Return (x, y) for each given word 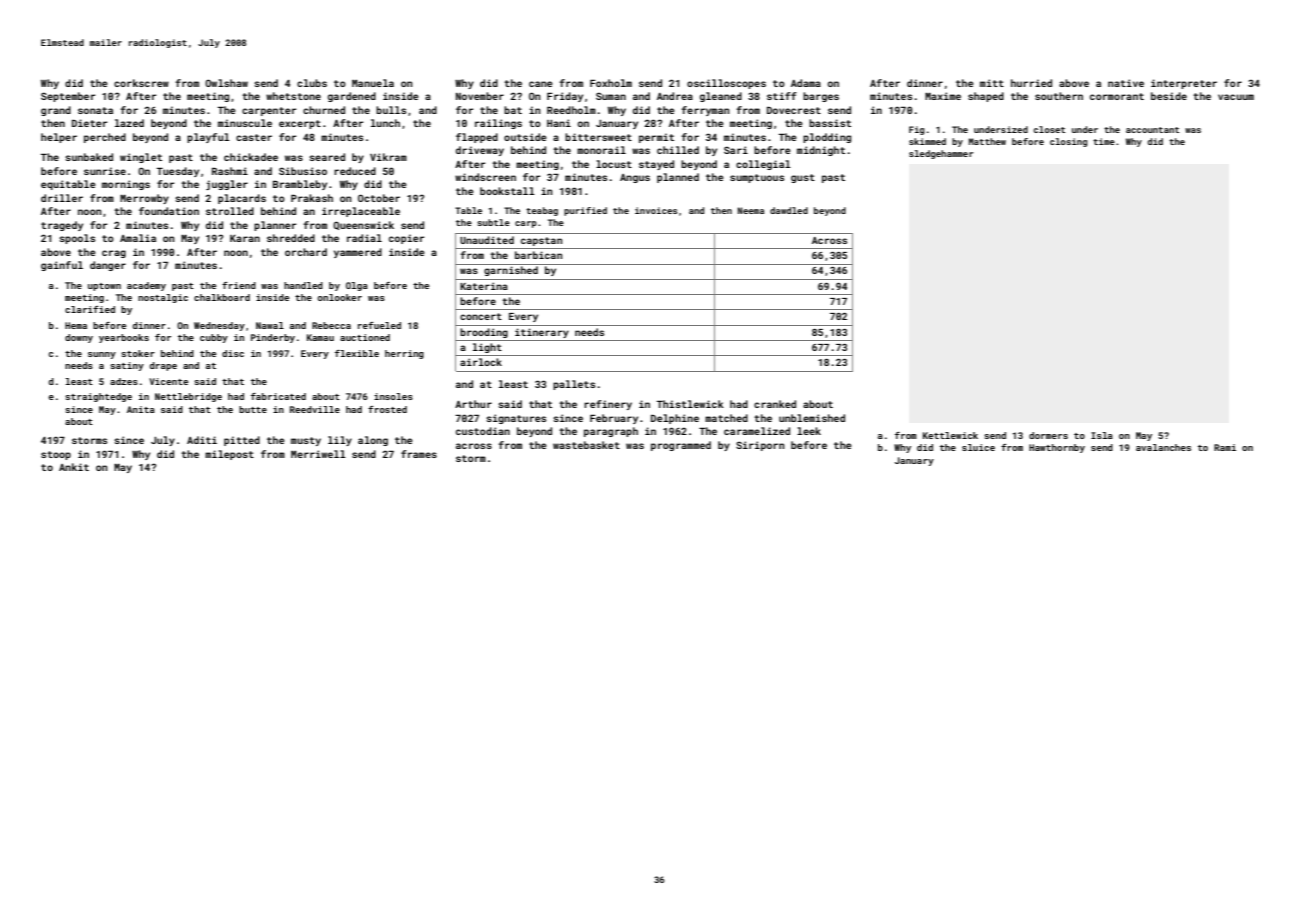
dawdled (789, 210)
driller (62, 198)
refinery (608, 405)
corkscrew (141, 83)
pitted (242, 441)
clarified (90, 309)
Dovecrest (794, 110)
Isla (1102, 435)
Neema (751, 210)
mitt (992, 83)
